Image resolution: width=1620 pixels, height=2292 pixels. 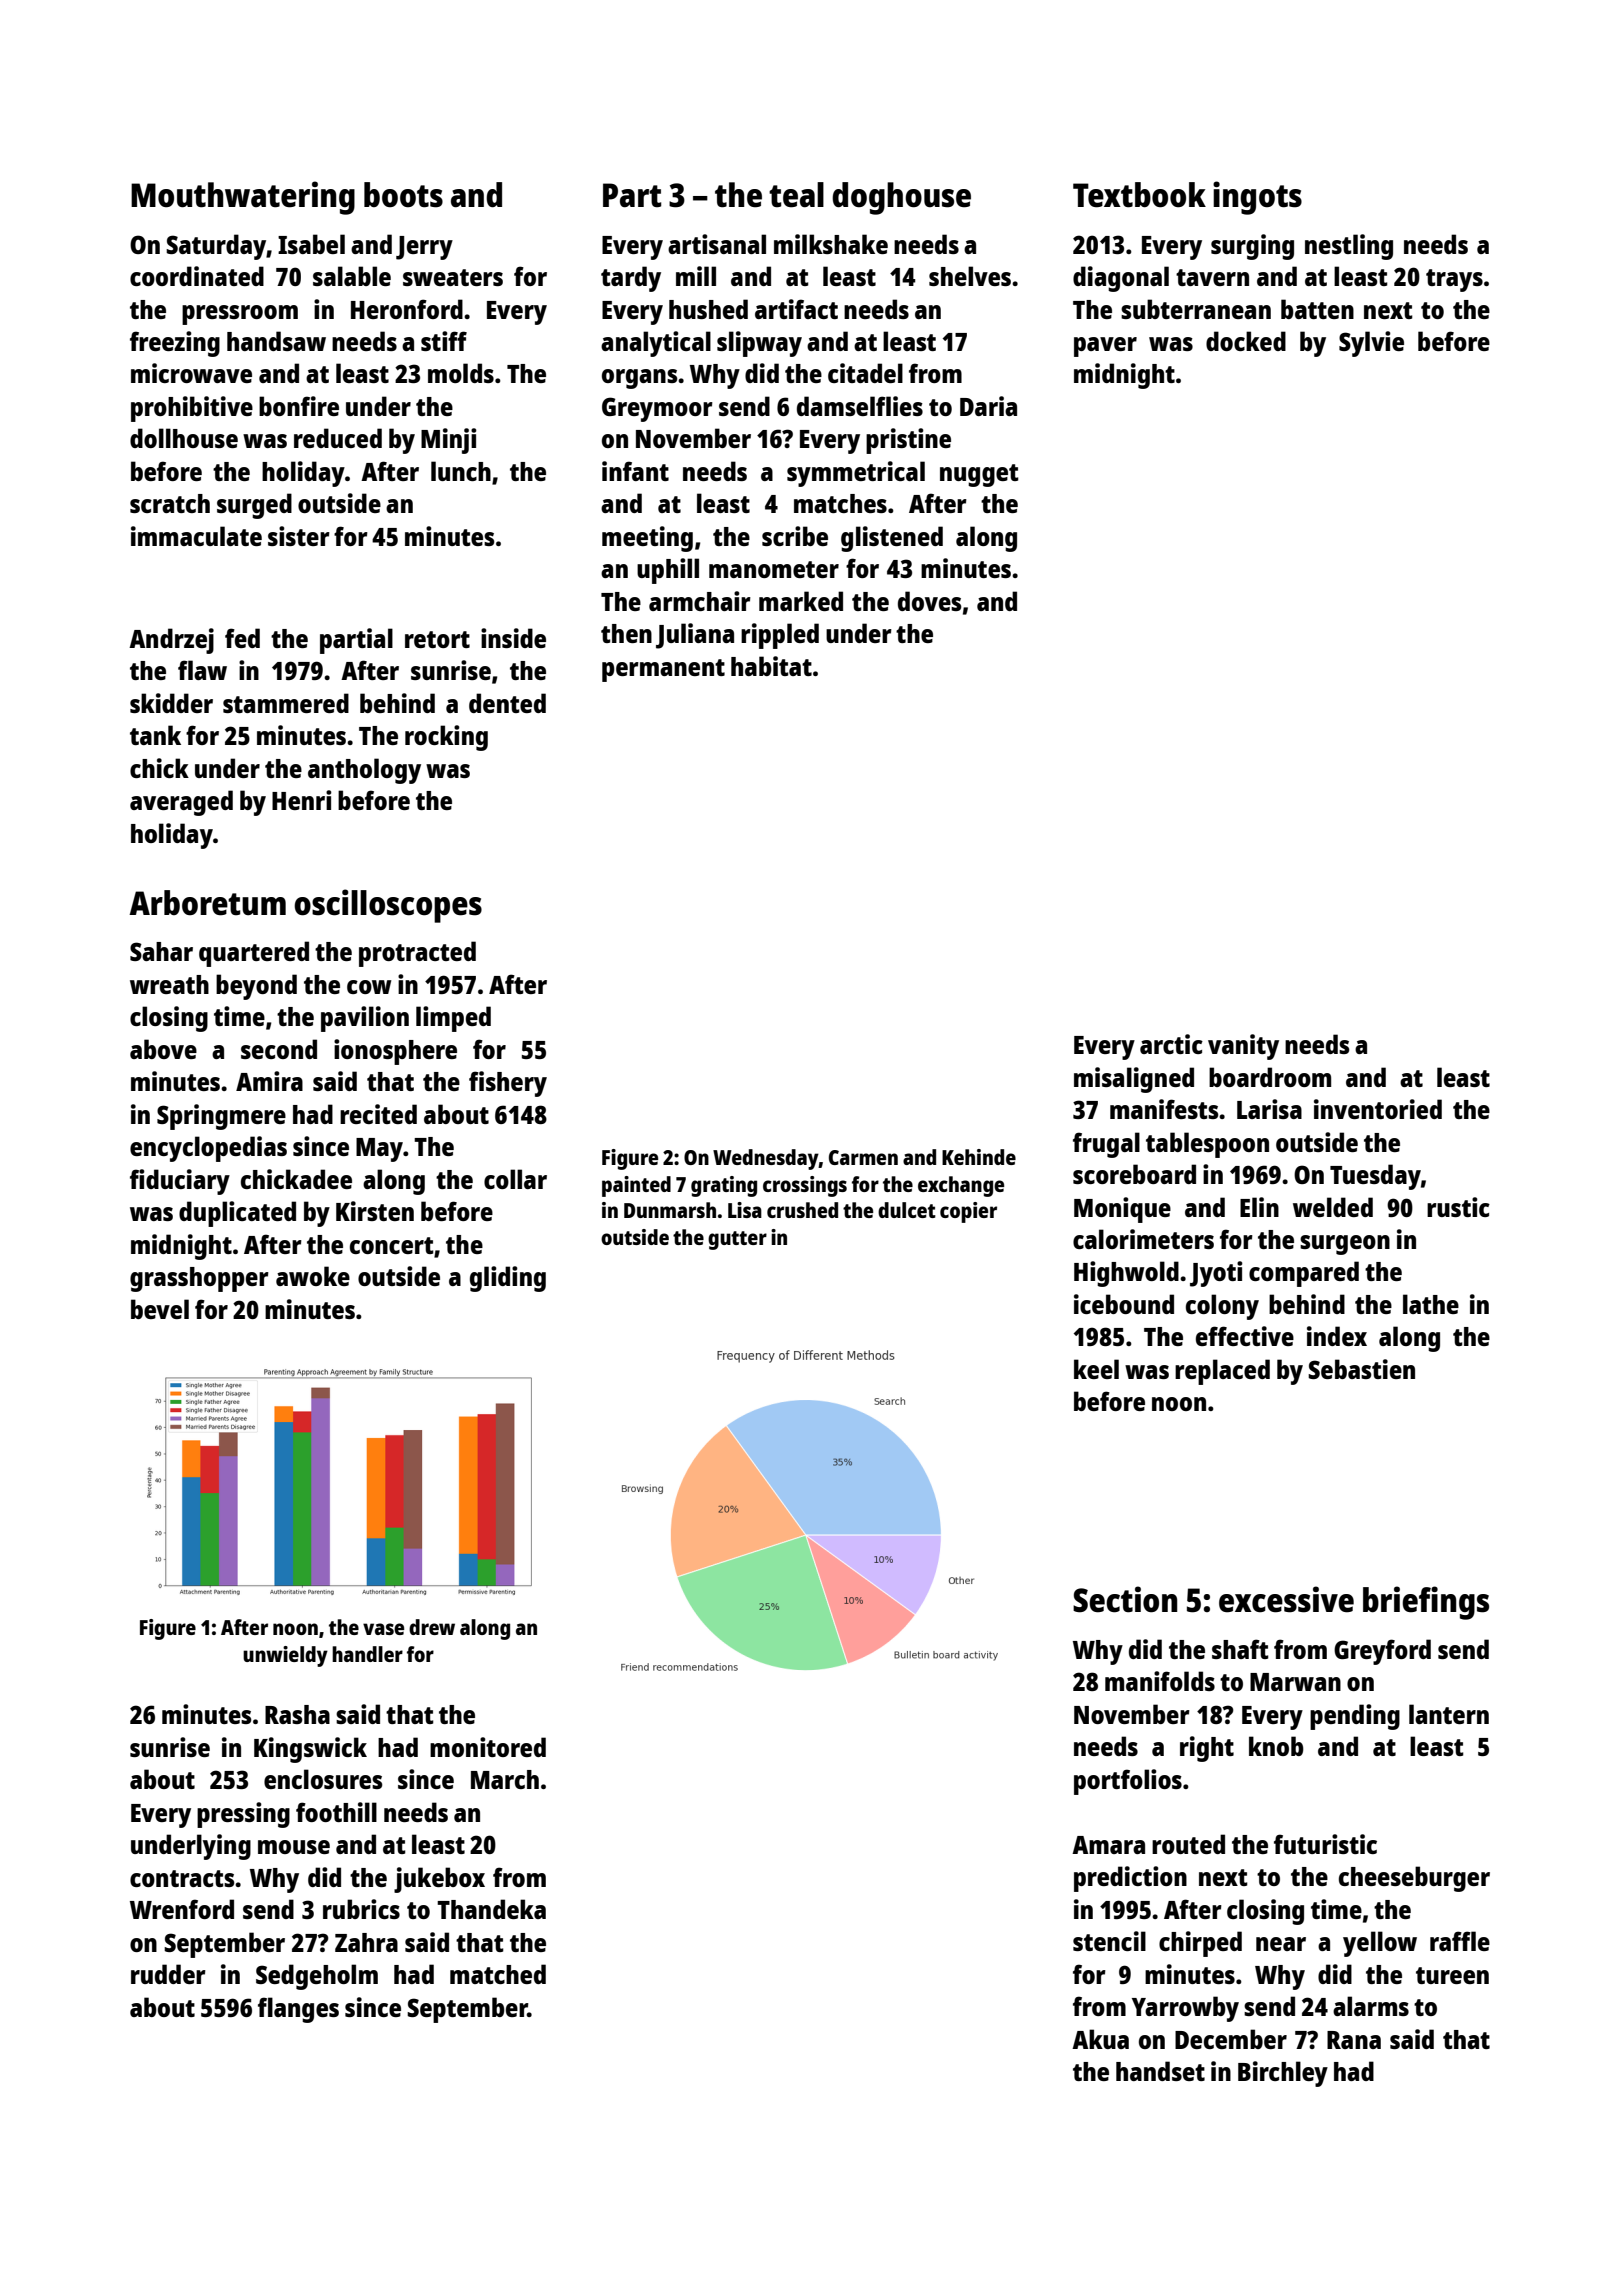 I want to click on excessive, so click(x=1286, y=1599).
